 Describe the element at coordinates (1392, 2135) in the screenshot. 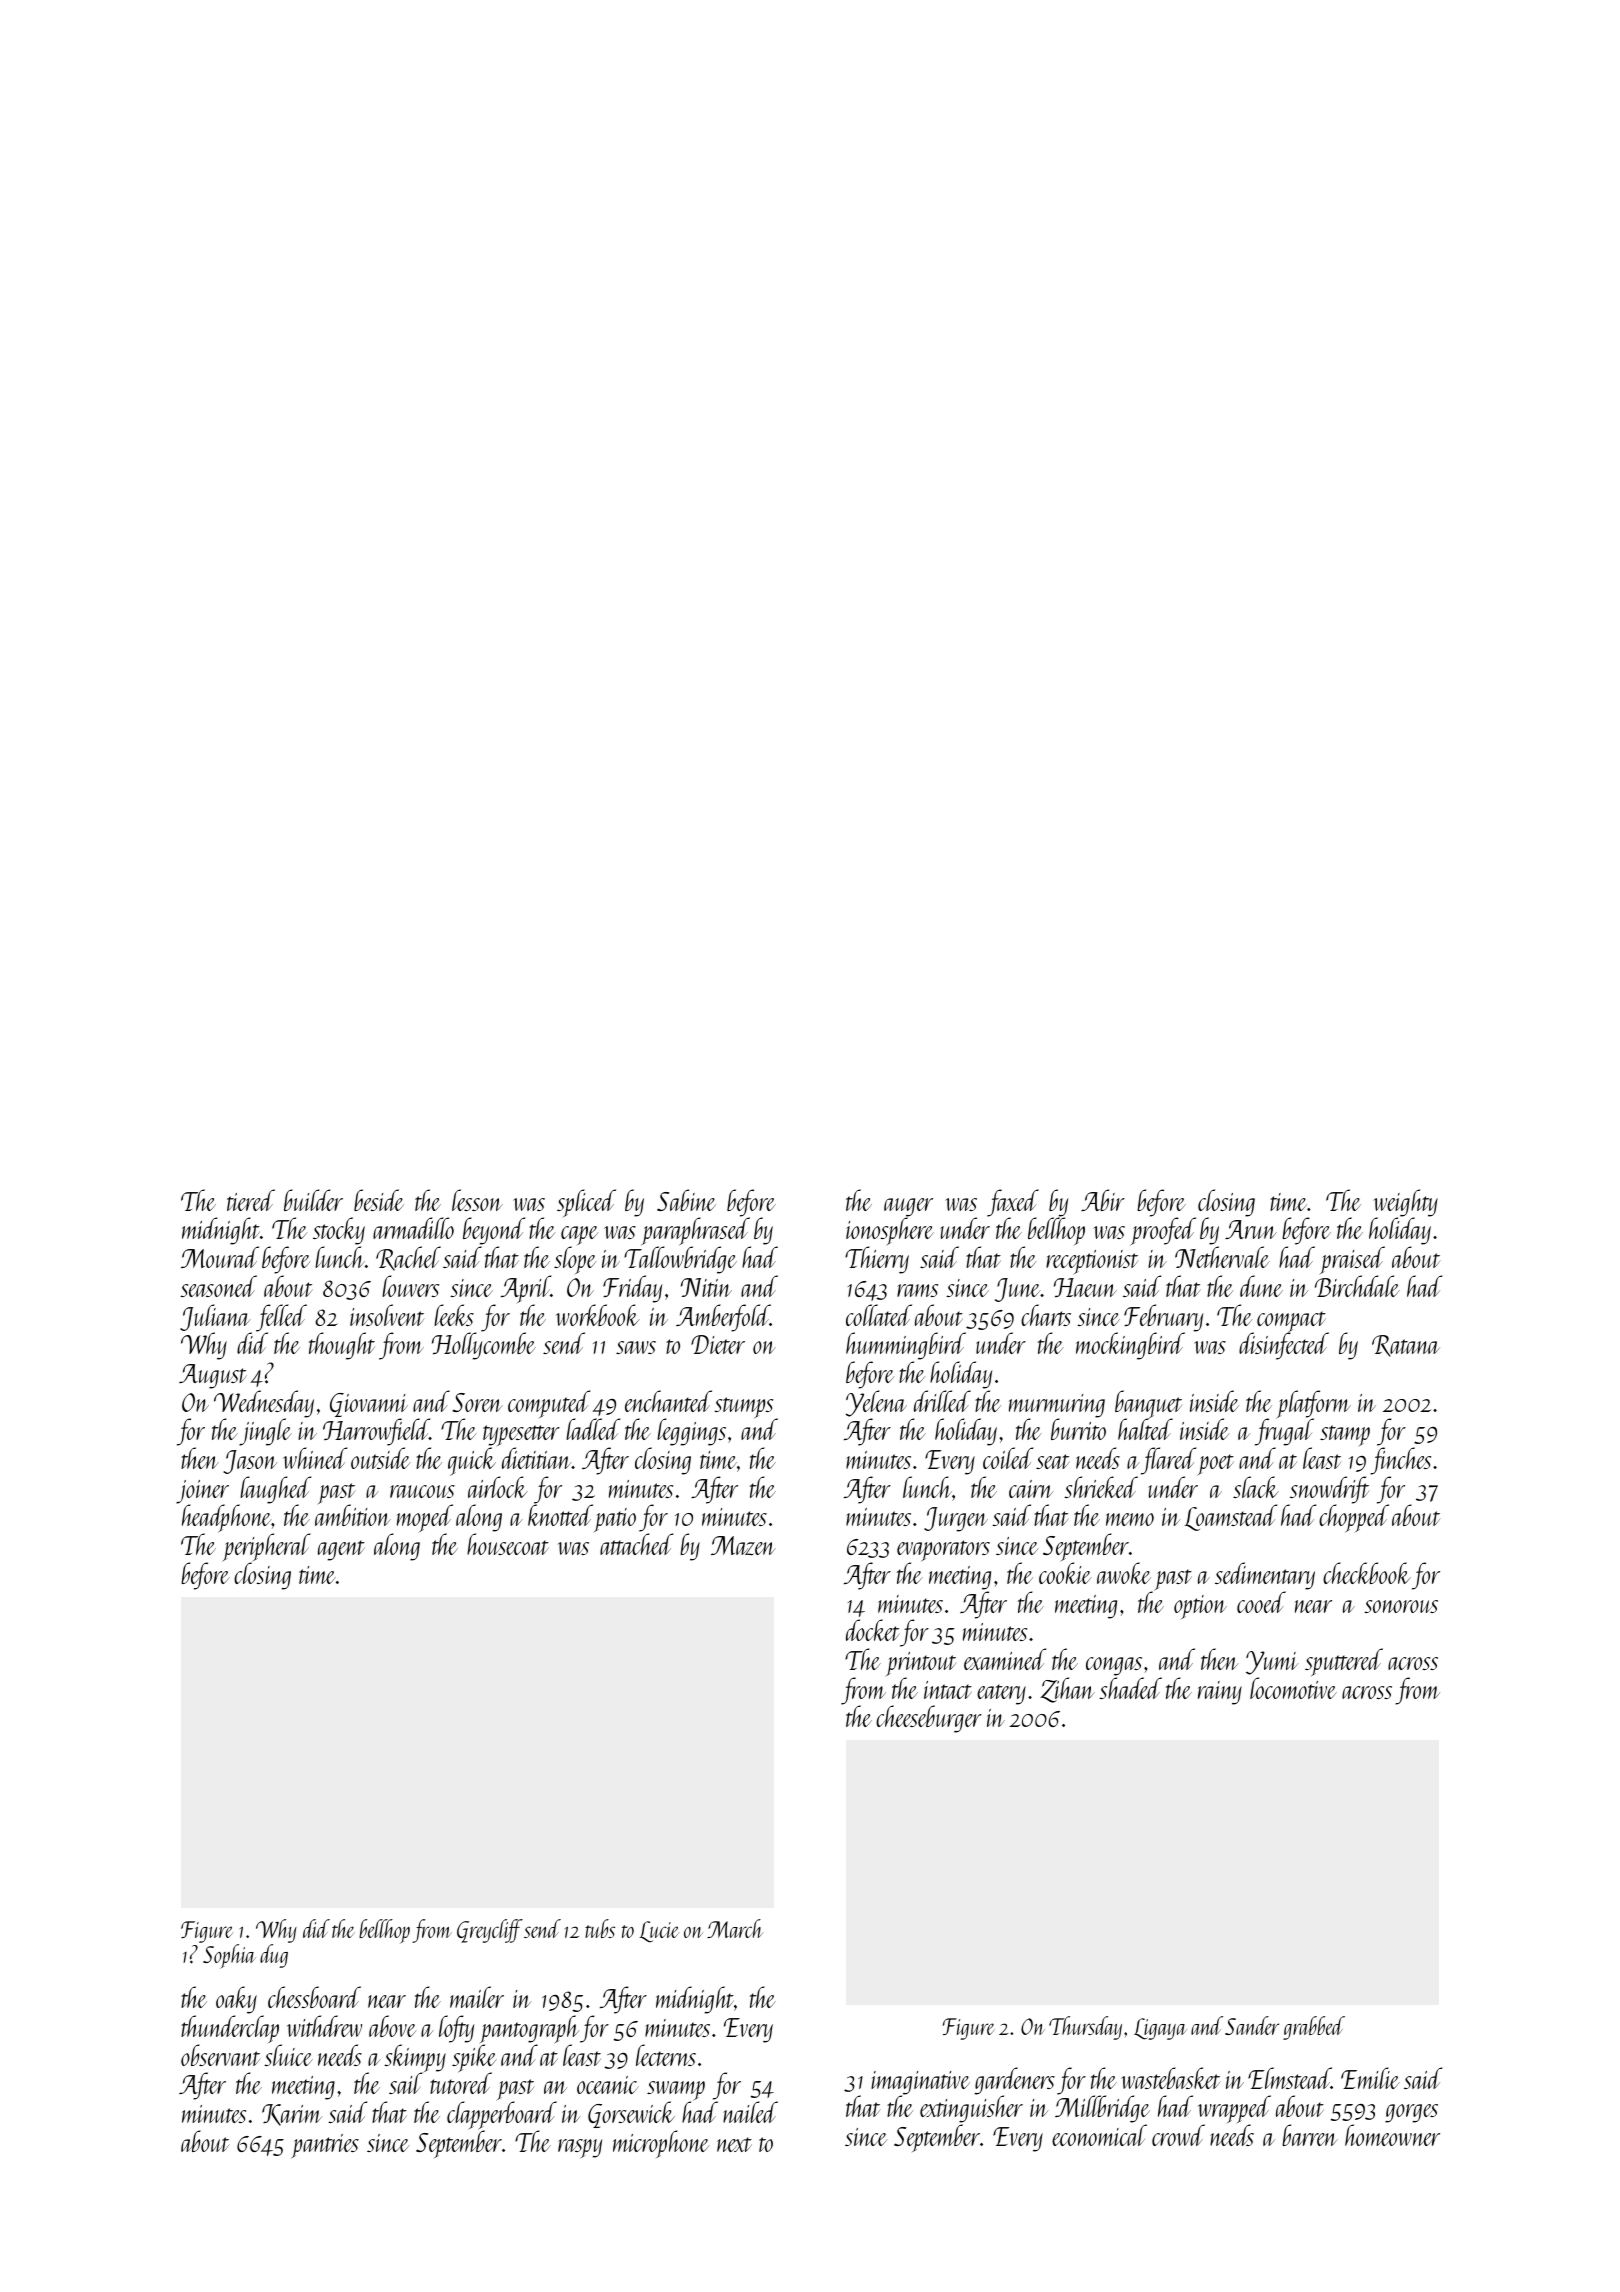

I see `homeowner` at that location.
